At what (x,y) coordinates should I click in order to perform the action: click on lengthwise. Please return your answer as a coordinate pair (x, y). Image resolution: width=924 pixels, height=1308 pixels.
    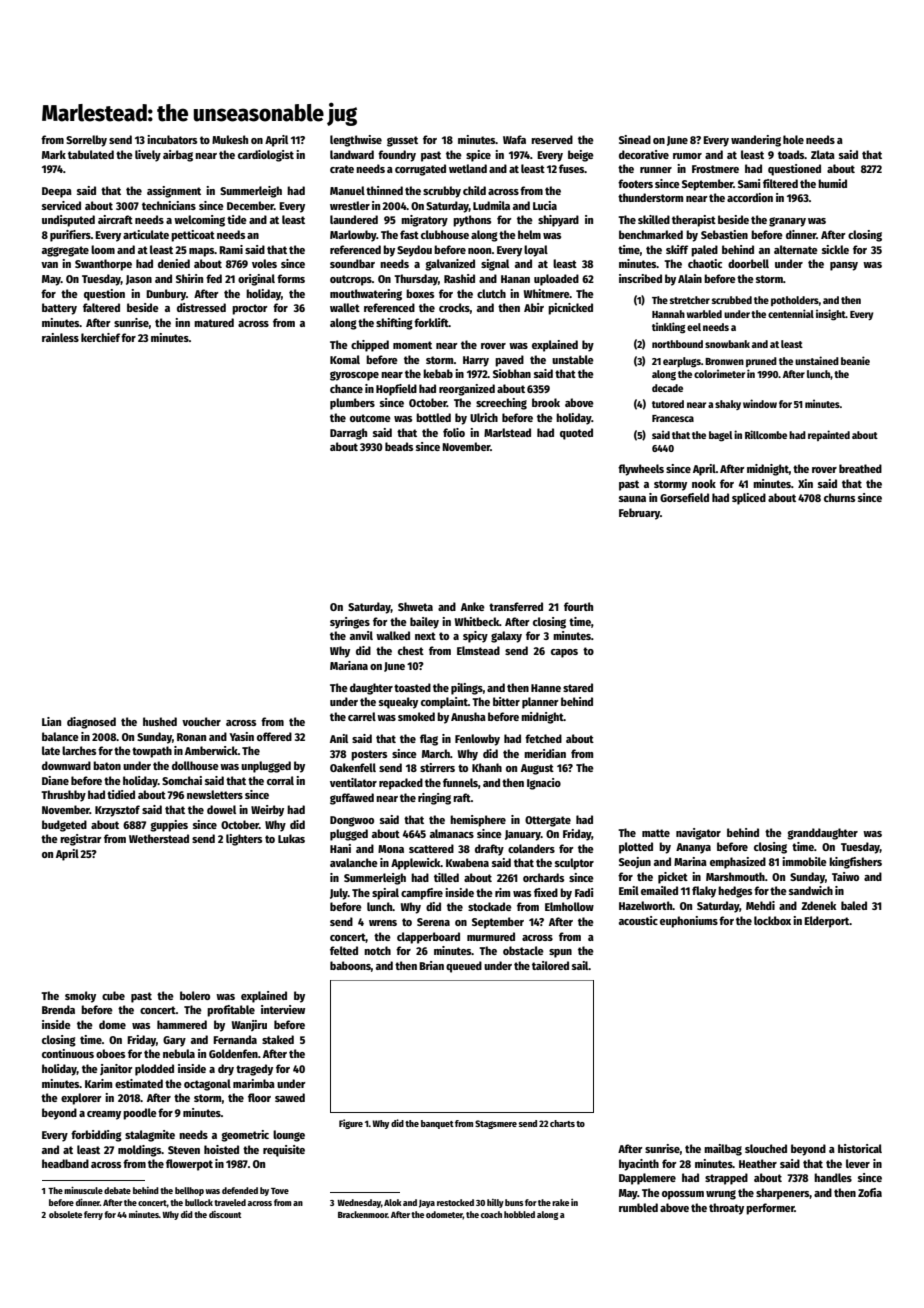
    Looking at the image, I should click on (356, 141).
